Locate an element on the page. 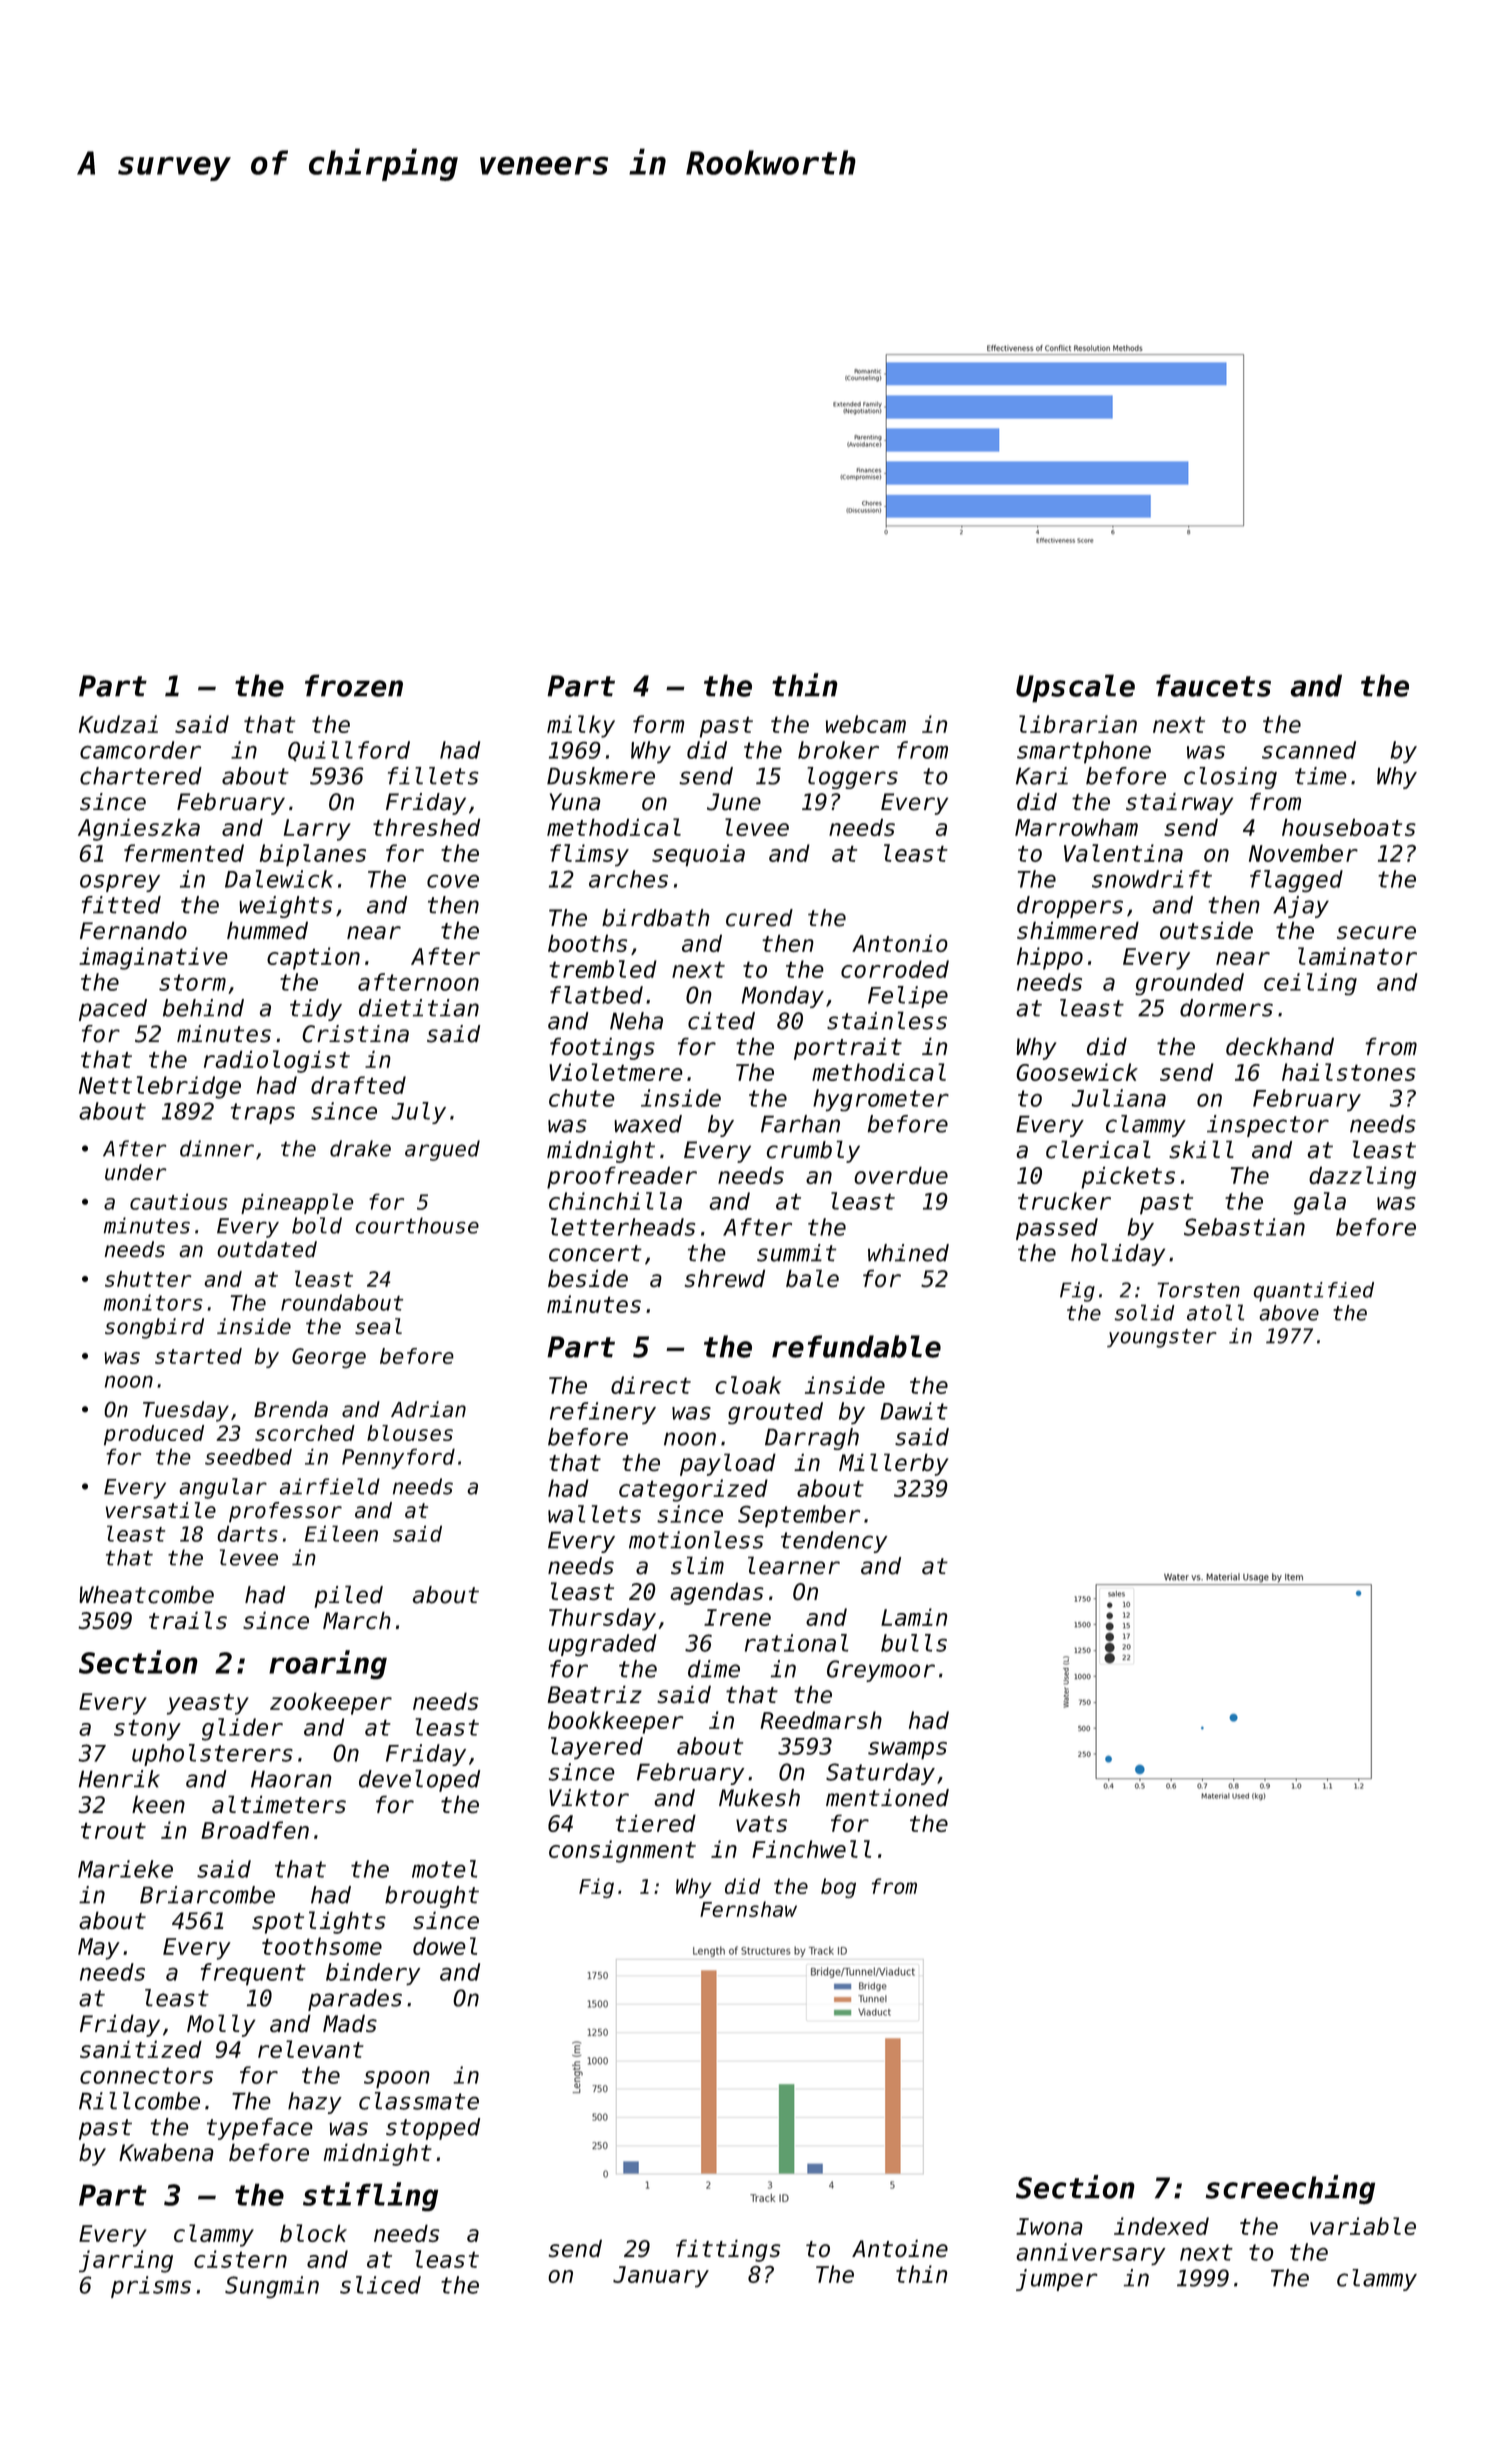 The height and width of the document is (2464, 1496). faucets is located at coordinates (1213, 685).
